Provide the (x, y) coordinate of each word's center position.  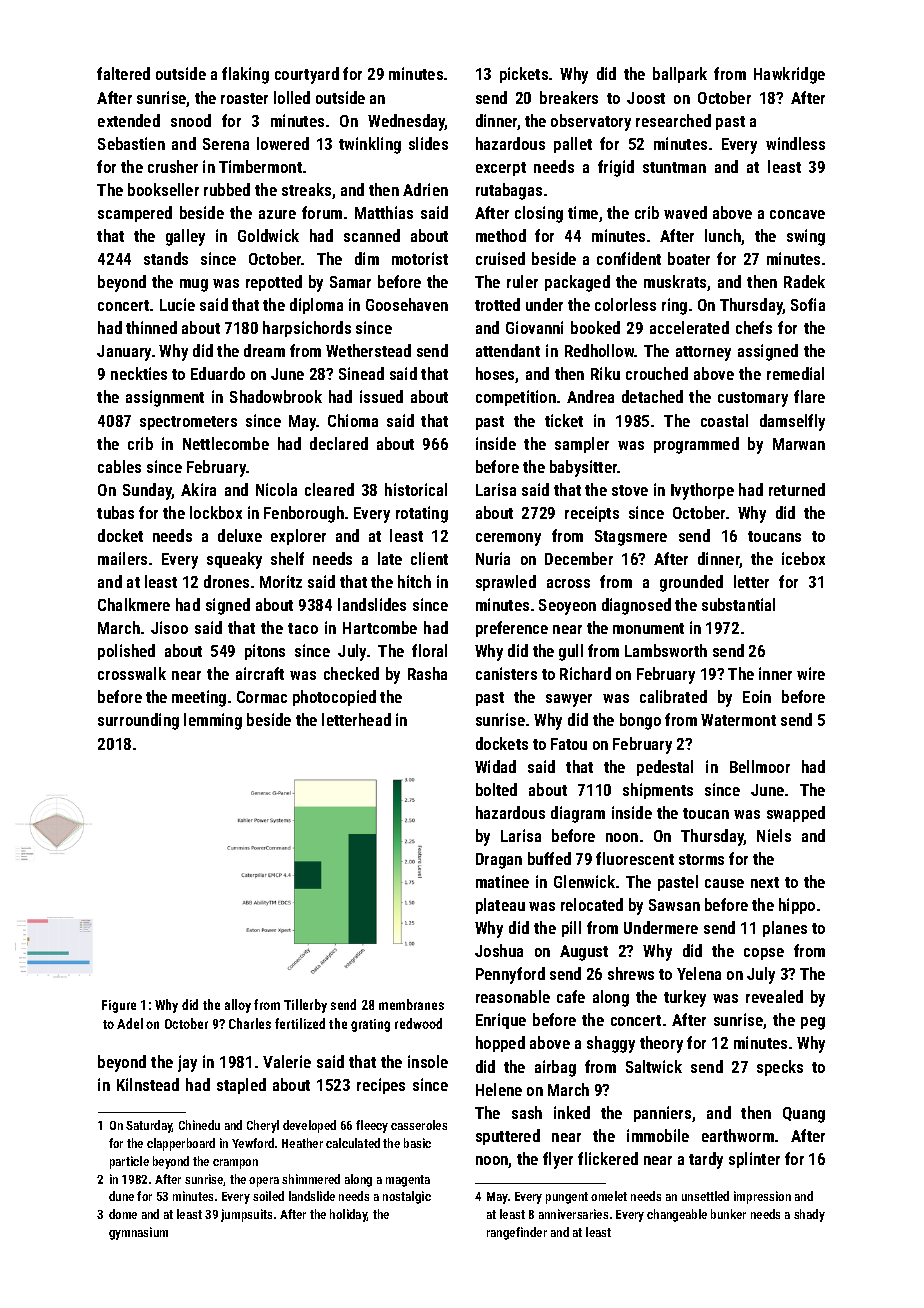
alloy (238, 1006)
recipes (381, 1086)
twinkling (370, 145)
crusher (173, 166)
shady (809, 1215)
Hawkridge (789, 75)
